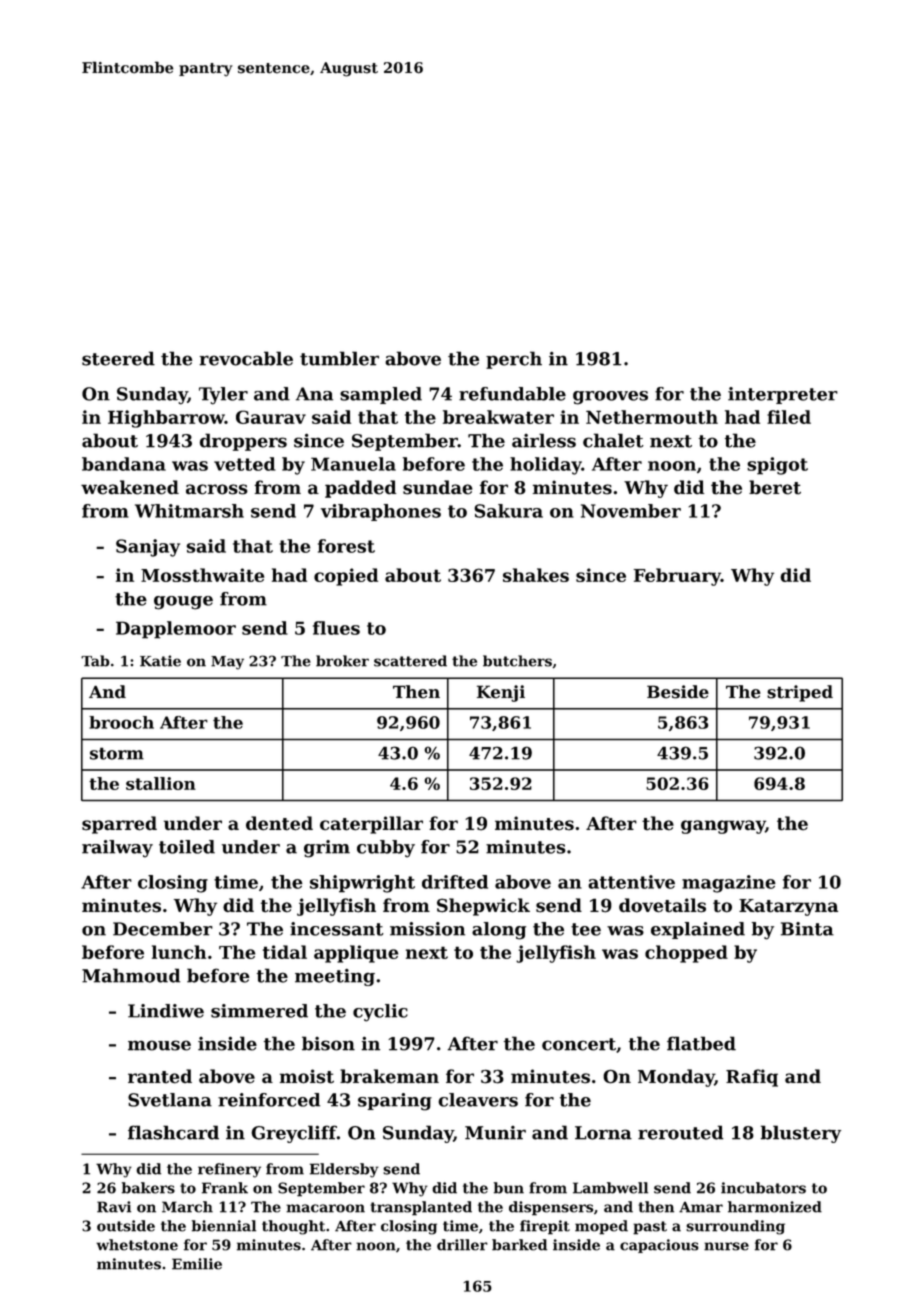  Describe the element at coordinates (269, 1100) in the screenshot. I see `reinforced` at that location.
